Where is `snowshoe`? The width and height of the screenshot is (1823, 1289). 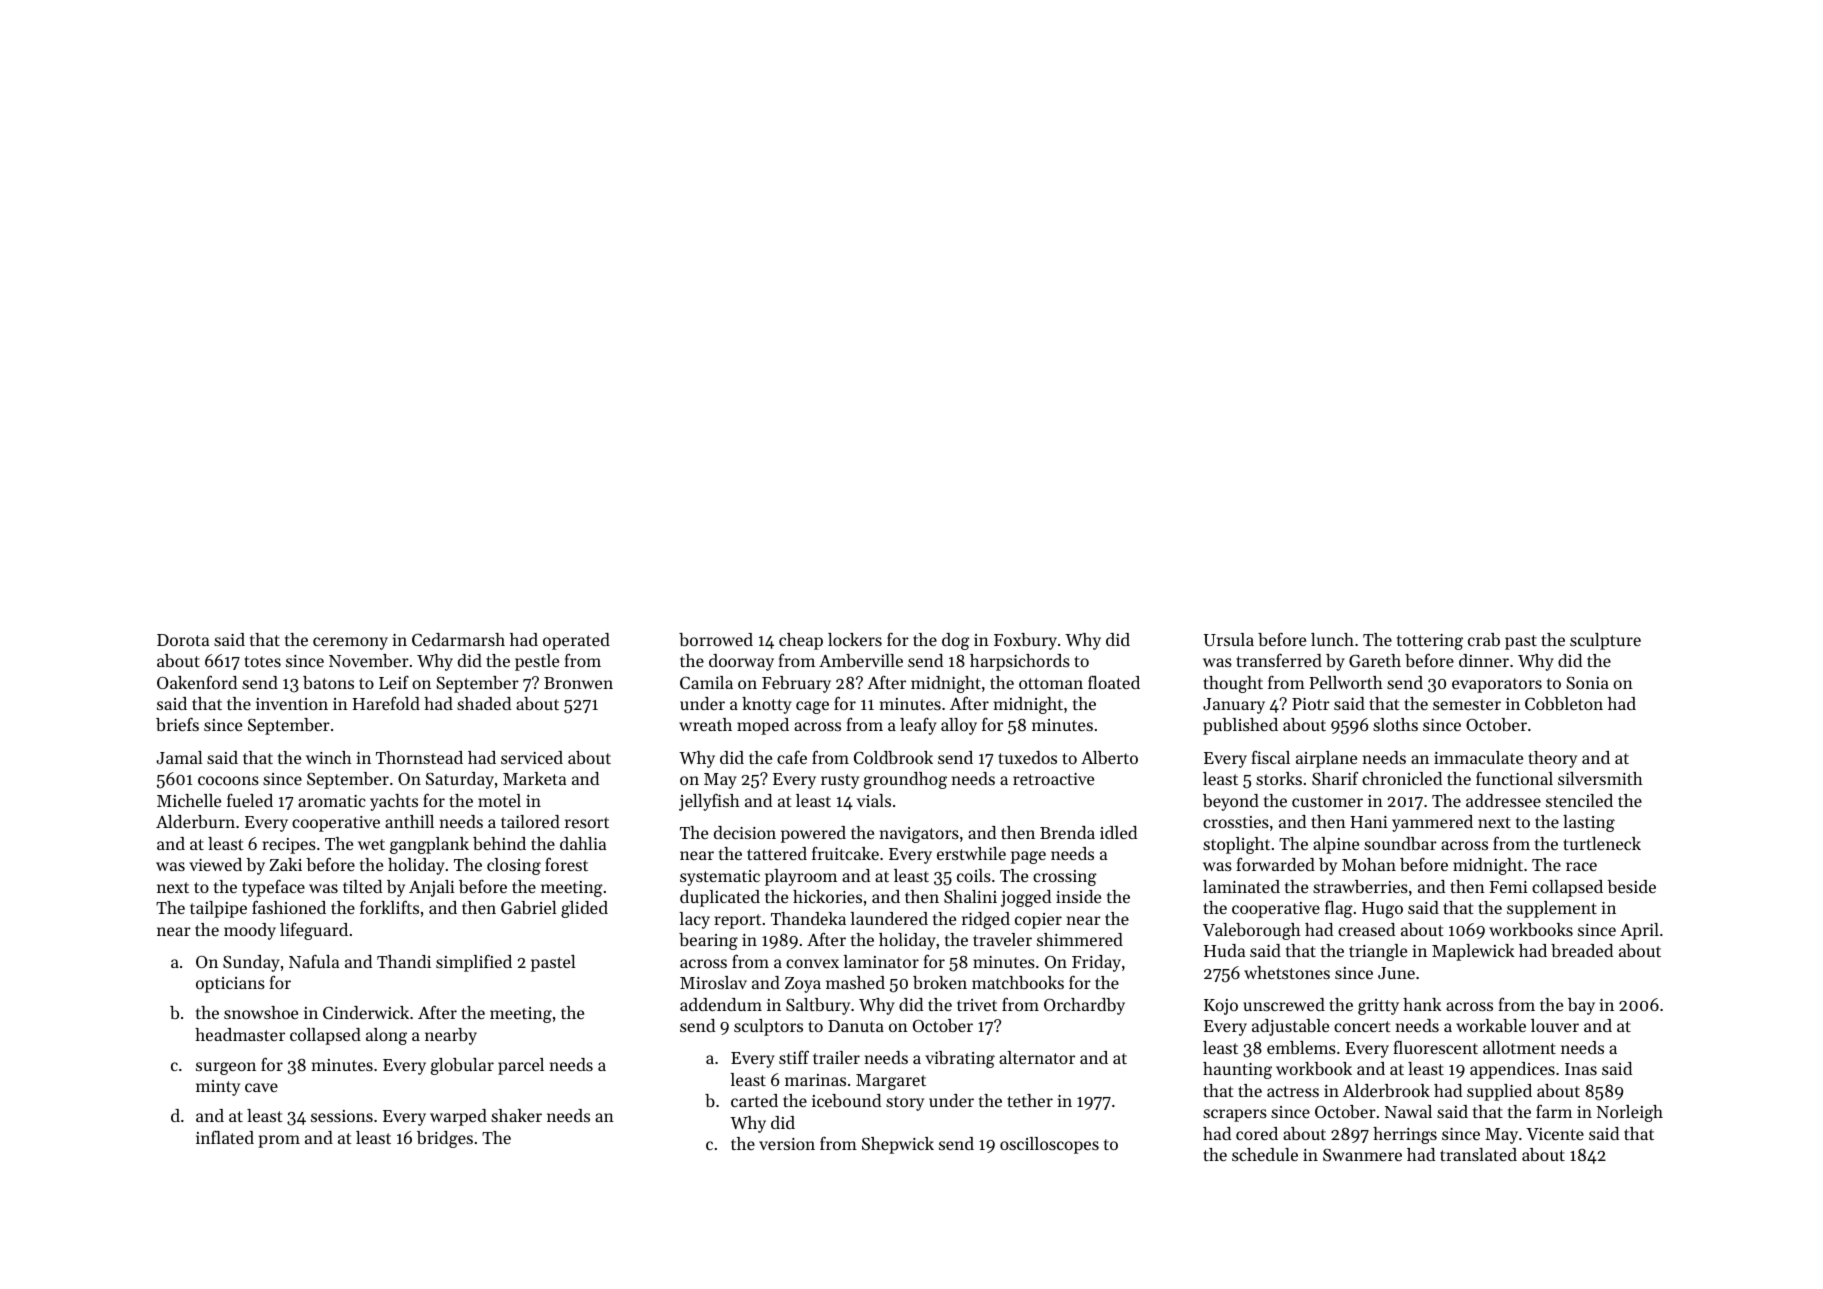 snowshoe is located at coordinates (261, 1012).
